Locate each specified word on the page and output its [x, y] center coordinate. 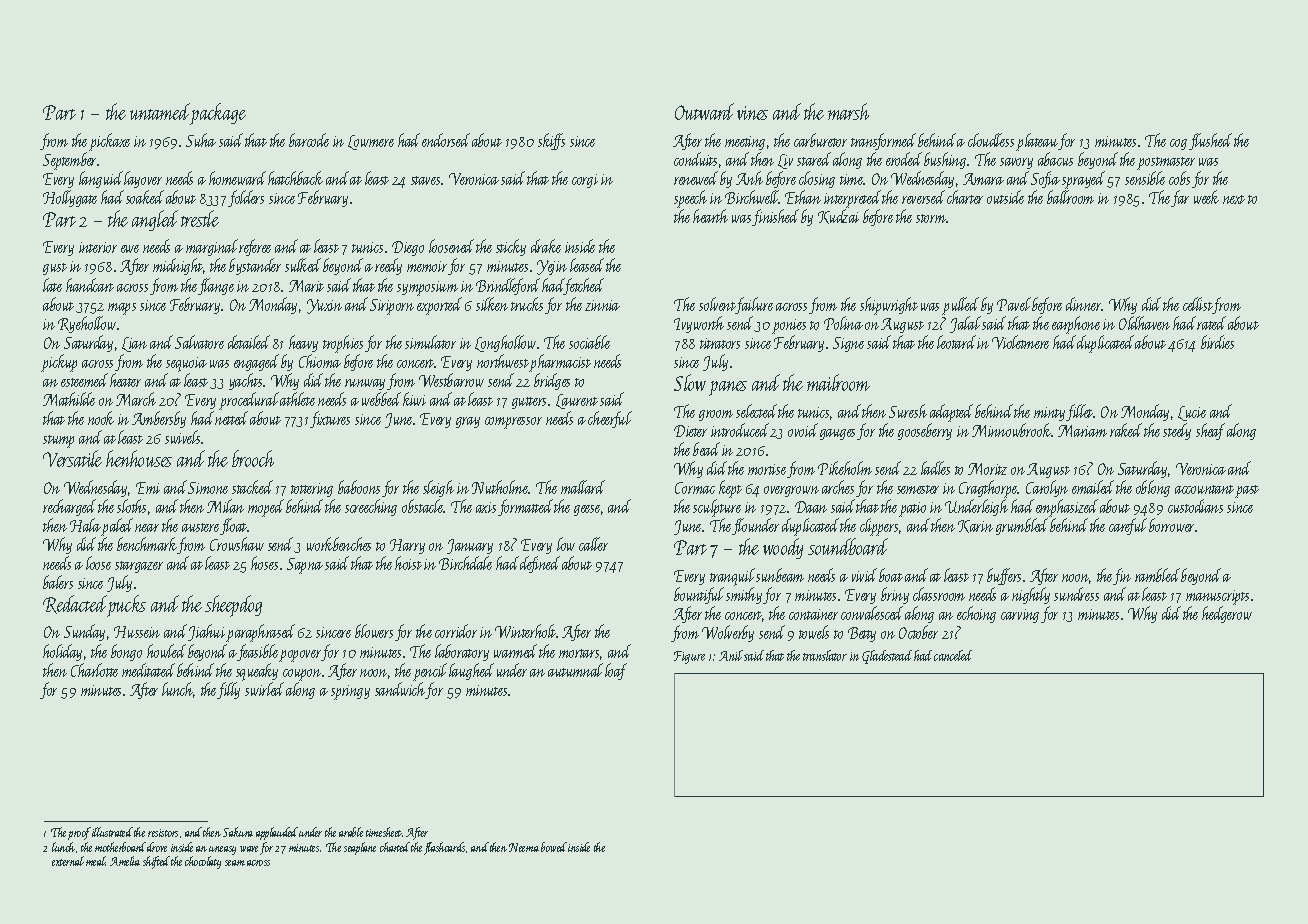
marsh [848, 111]
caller [593, 544]
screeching [371, 507]
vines [752, 113]
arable [351, 832]
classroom [939, 594]
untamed [160, 111]
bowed [554, 847]
